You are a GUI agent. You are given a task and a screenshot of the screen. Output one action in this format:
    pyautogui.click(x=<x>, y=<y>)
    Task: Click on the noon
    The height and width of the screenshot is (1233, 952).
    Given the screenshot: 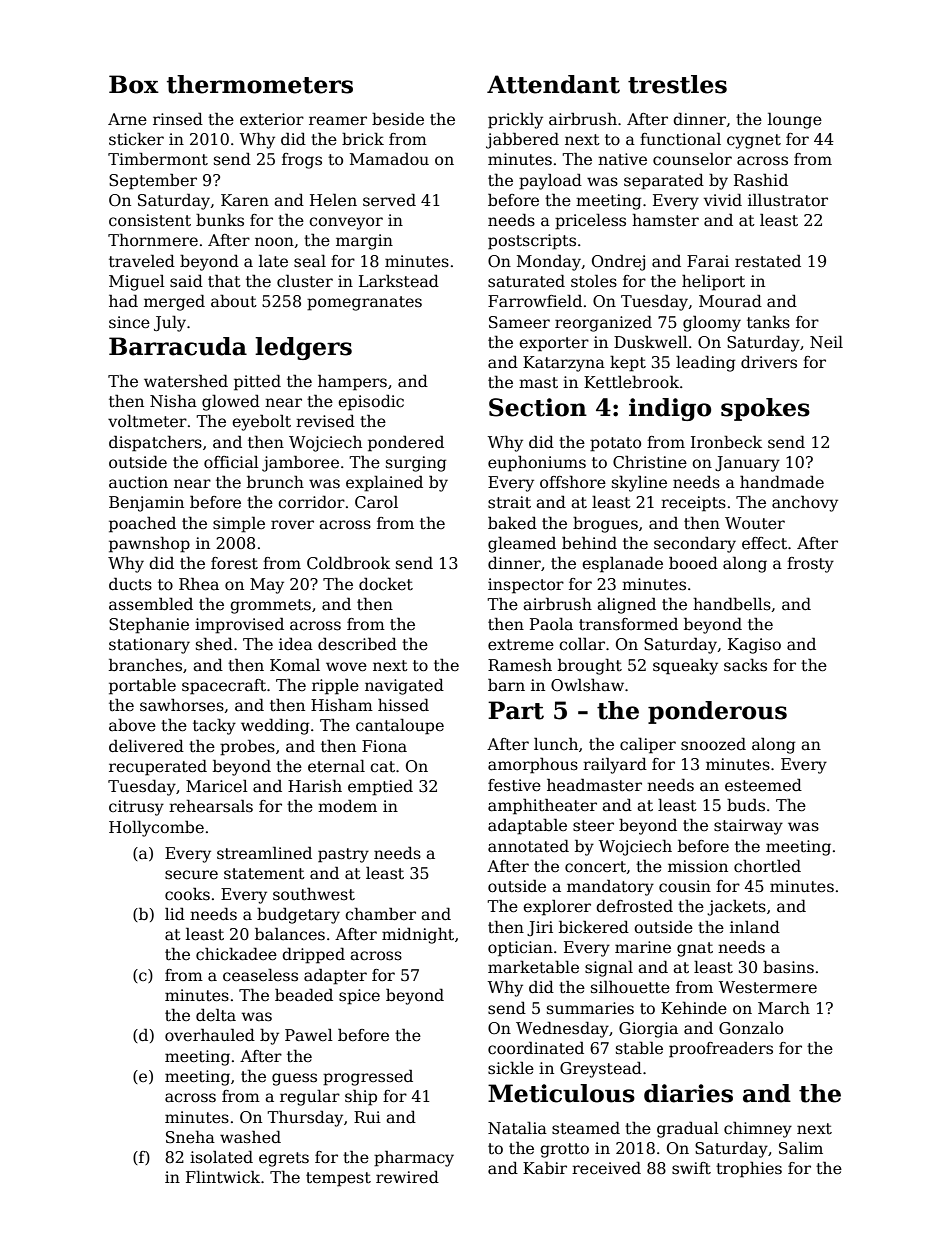 What is the action you would take?
    pyautogui.click(x=274, y=242)
